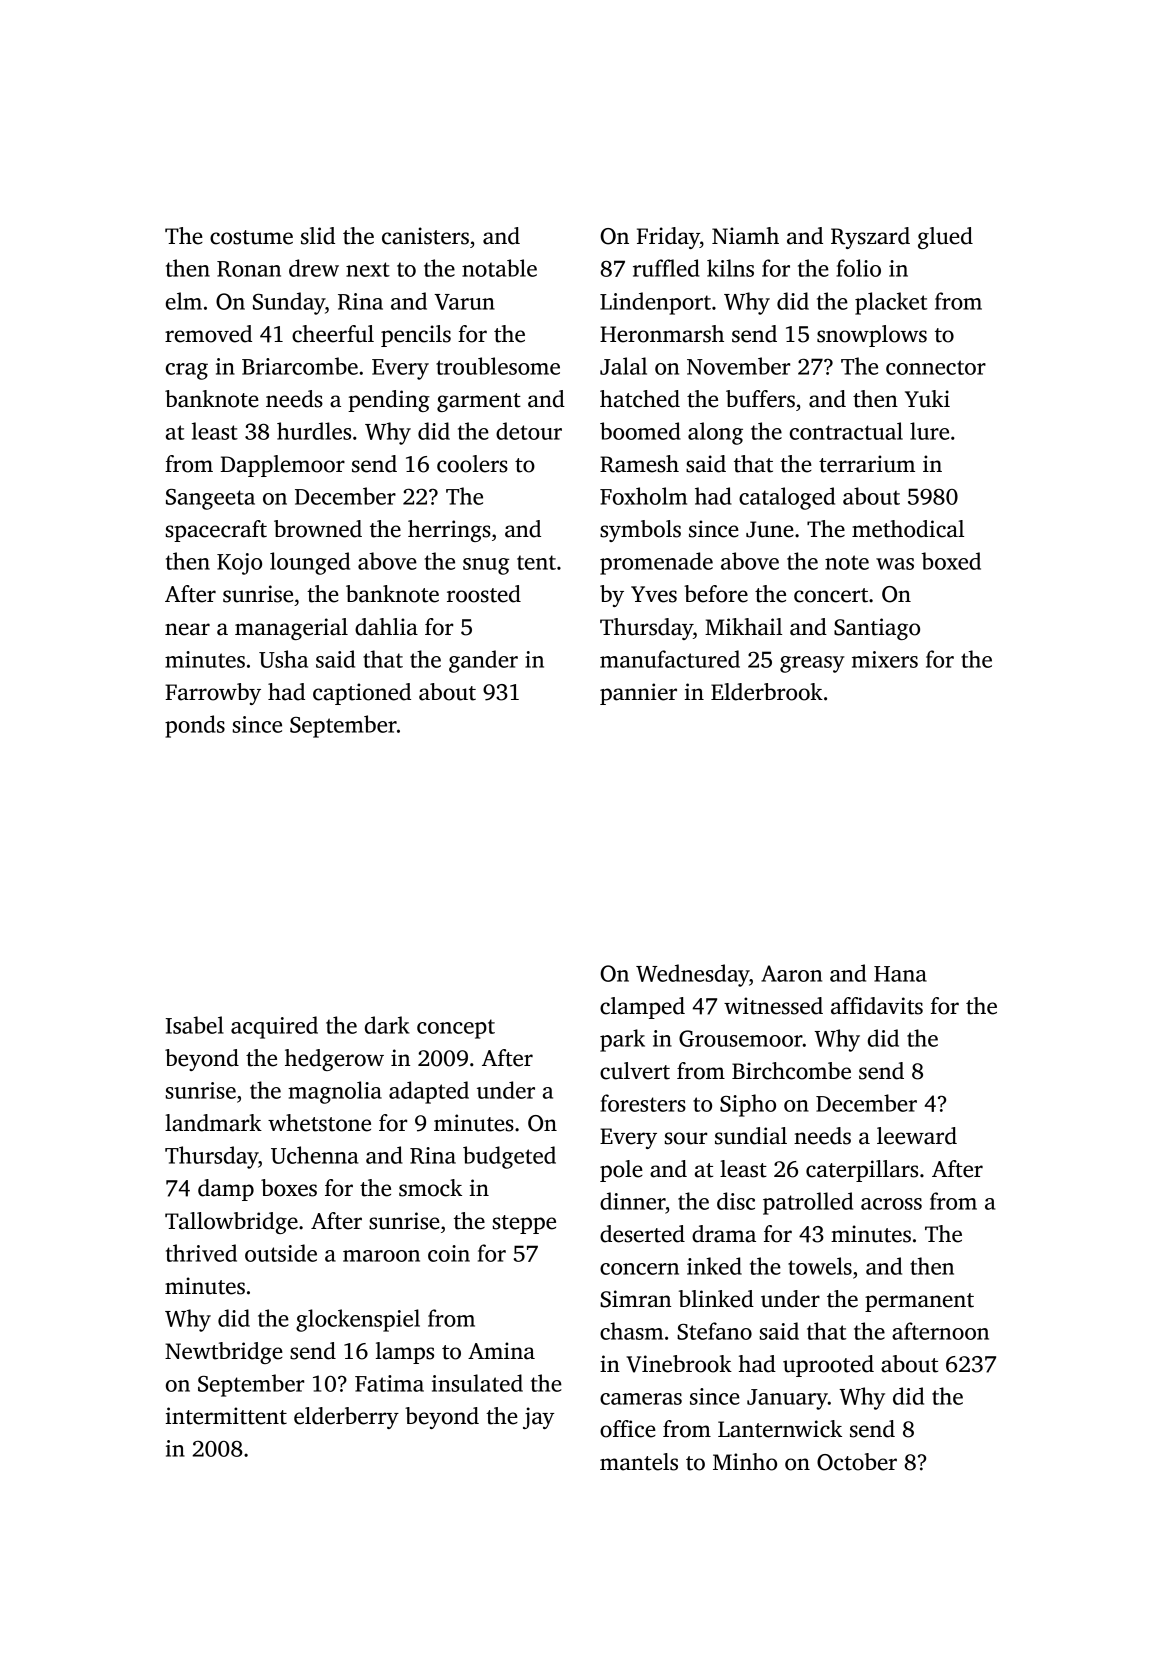 Image resolution: width=1165 pixels, height=1654 pixels. Describe the element at coordinates (456, 1029) in the document. I see `concept` at that location.
